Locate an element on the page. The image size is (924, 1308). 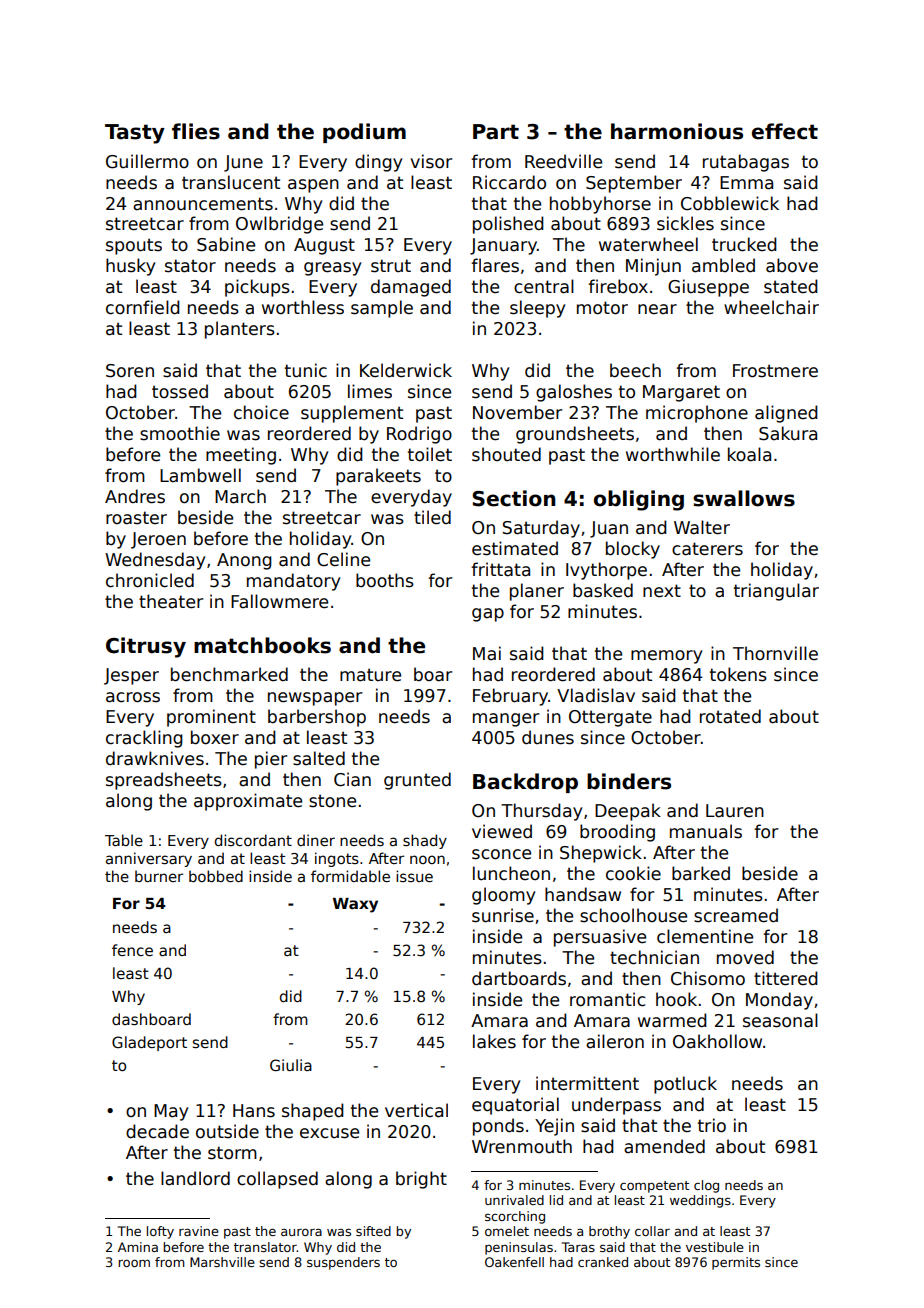
planters is located at coordinates (240, 330).
